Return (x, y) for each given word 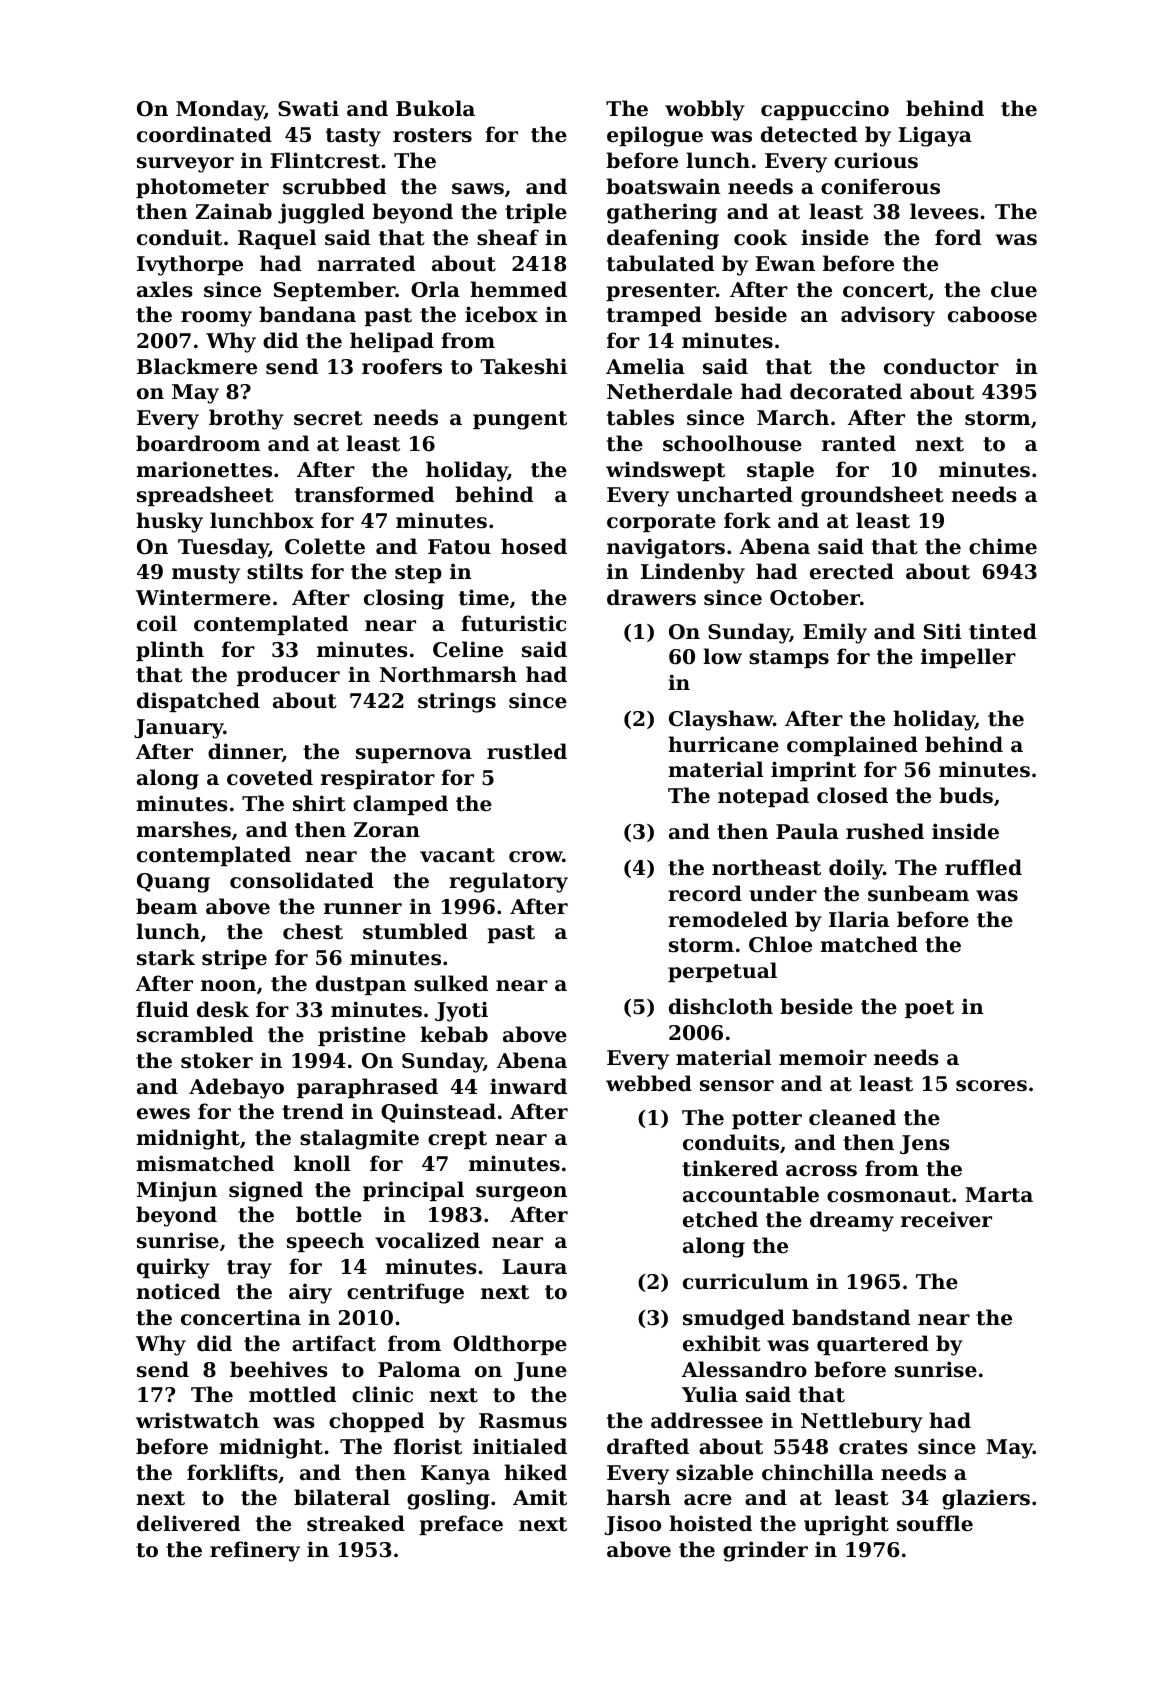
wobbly (705, 110)
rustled (527, 751)
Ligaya (935, 136)
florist (428, 1446)
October (815, 597)
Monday (220, 110)
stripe (234, 959)
